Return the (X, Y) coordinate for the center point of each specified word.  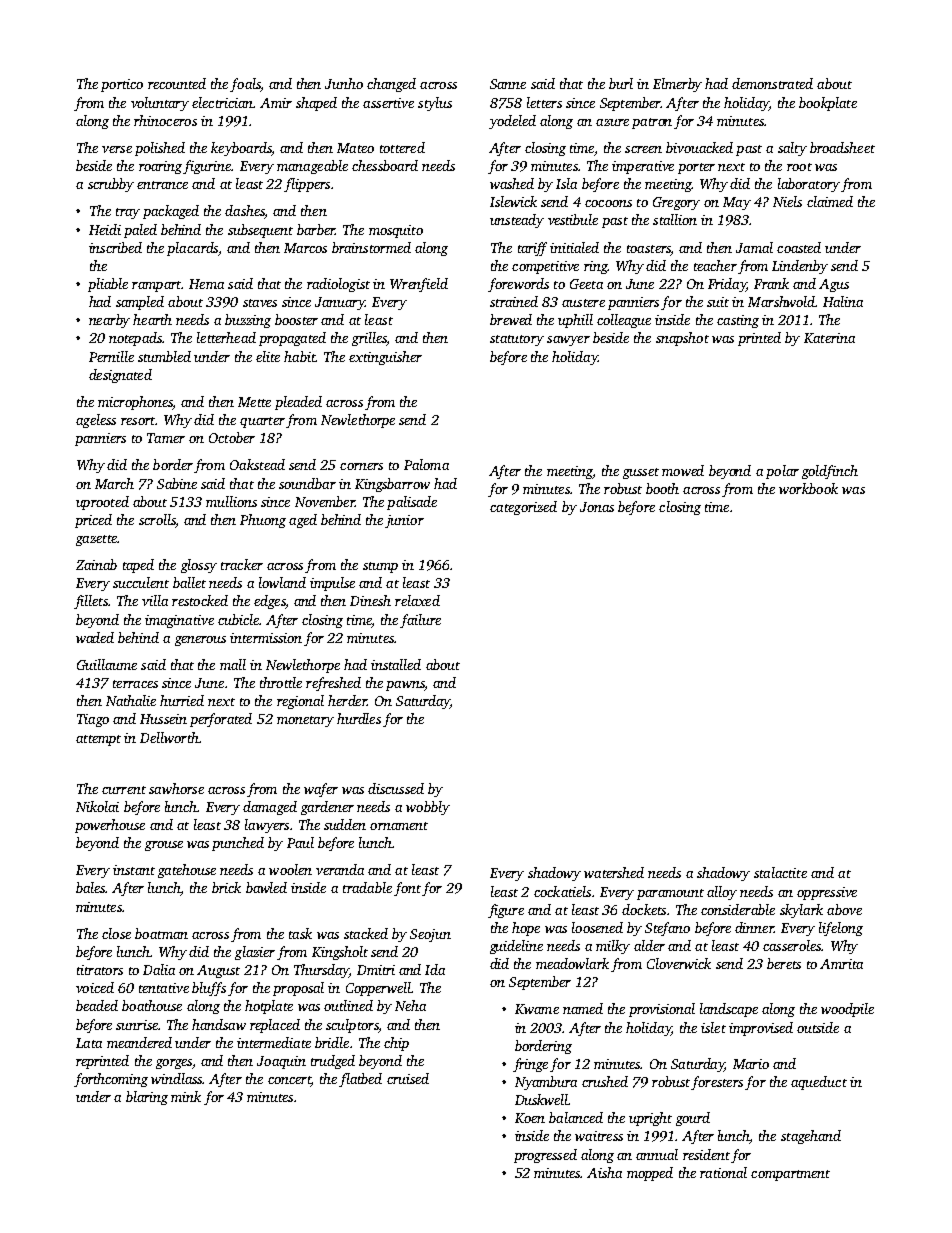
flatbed (360, 1080)
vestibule (573, 219)
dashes (245, 212)
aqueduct (819, 1083)
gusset (641, 473)
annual (657, 1154)
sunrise (137, 1025)
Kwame (537, 1009)
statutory (517, 340)
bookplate (828, 104)
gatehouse (187, 871)
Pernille (111, 356)
